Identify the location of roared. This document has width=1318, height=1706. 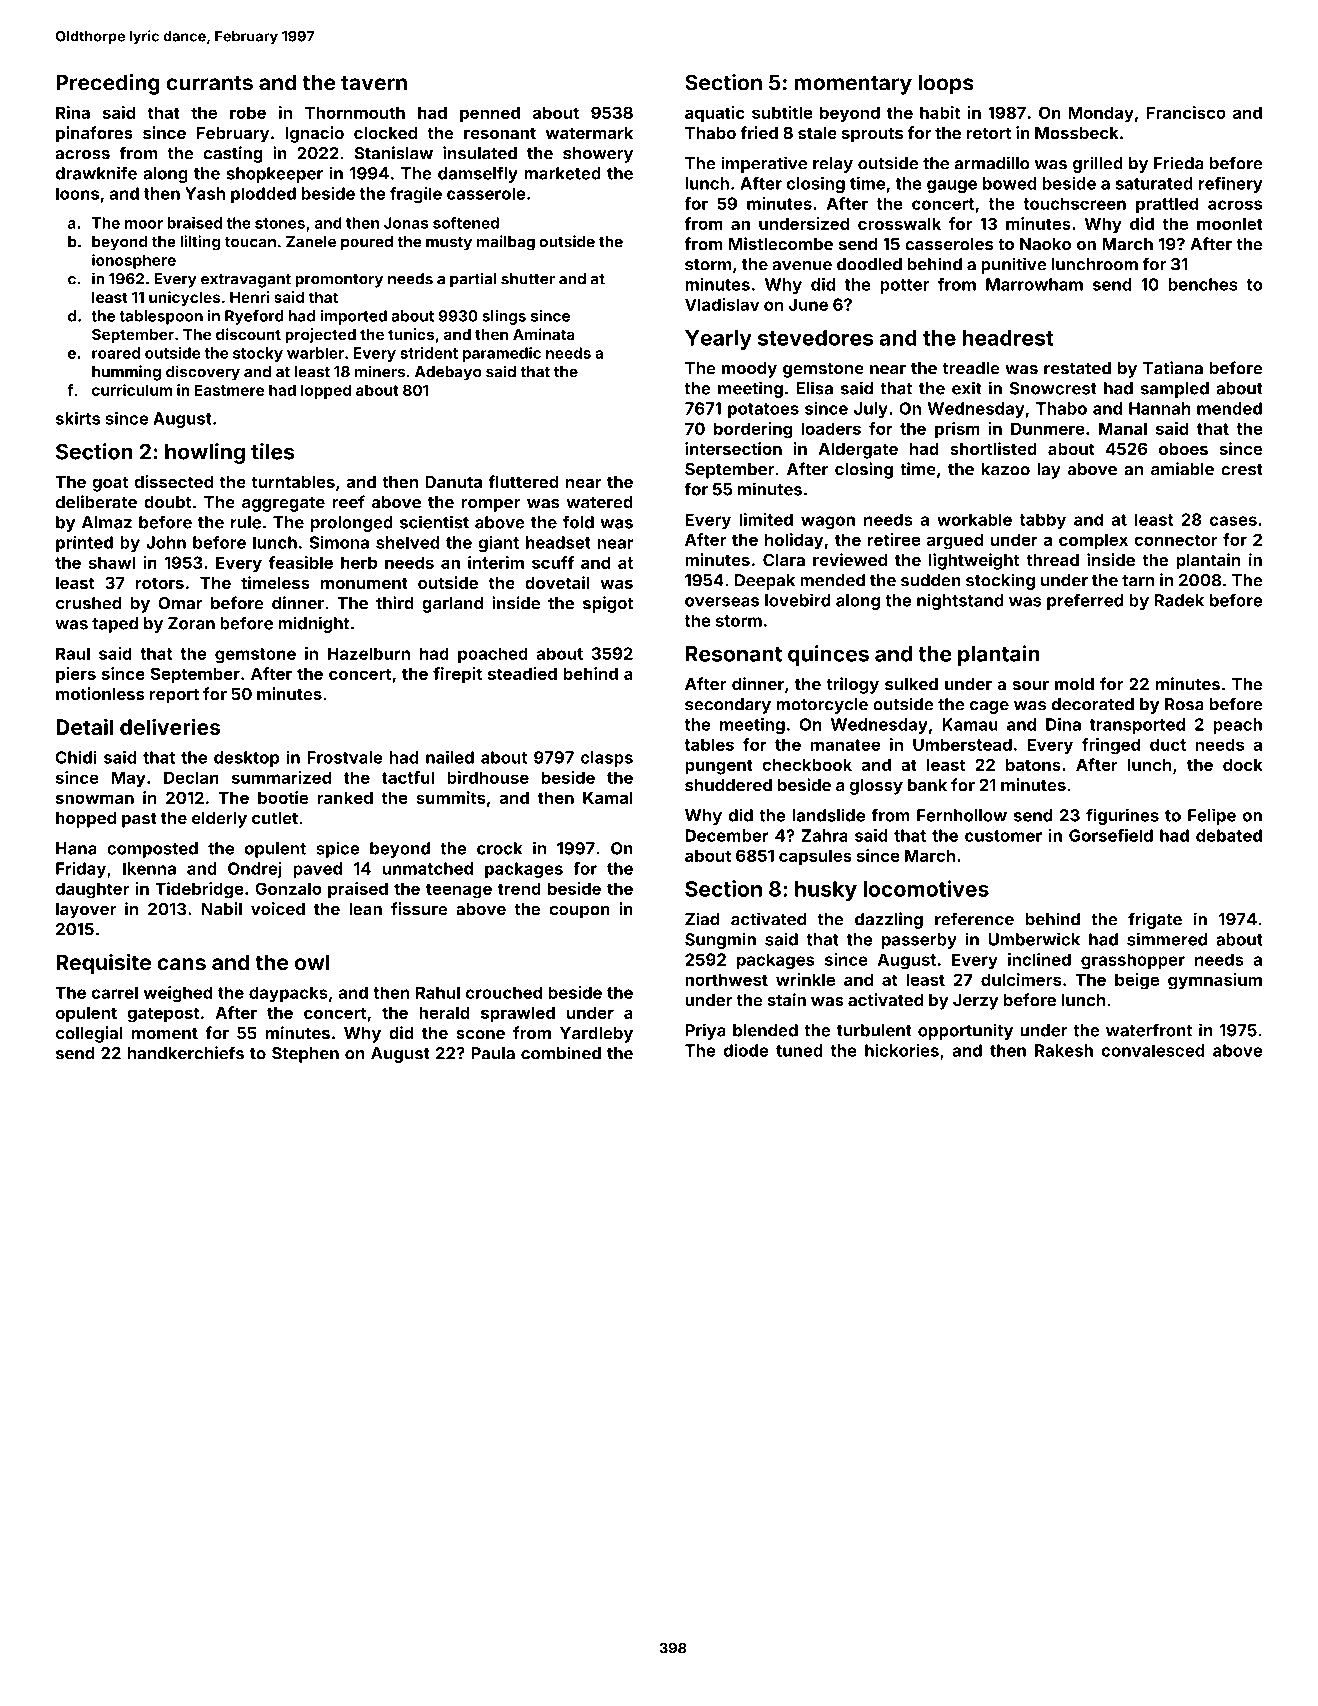
(116, 353).
